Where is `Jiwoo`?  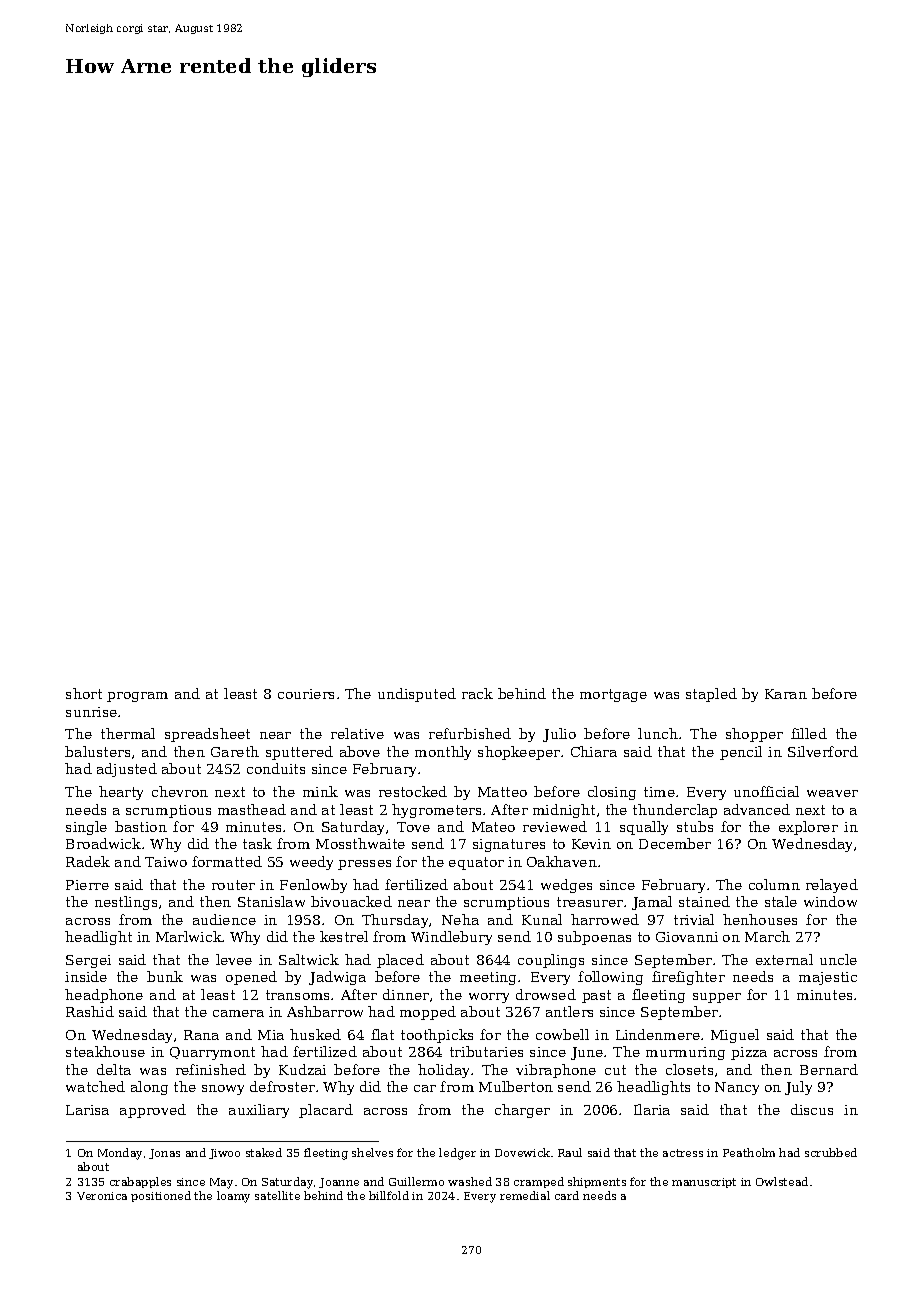
Jiwoo is located at coordinates (224, 1154).
